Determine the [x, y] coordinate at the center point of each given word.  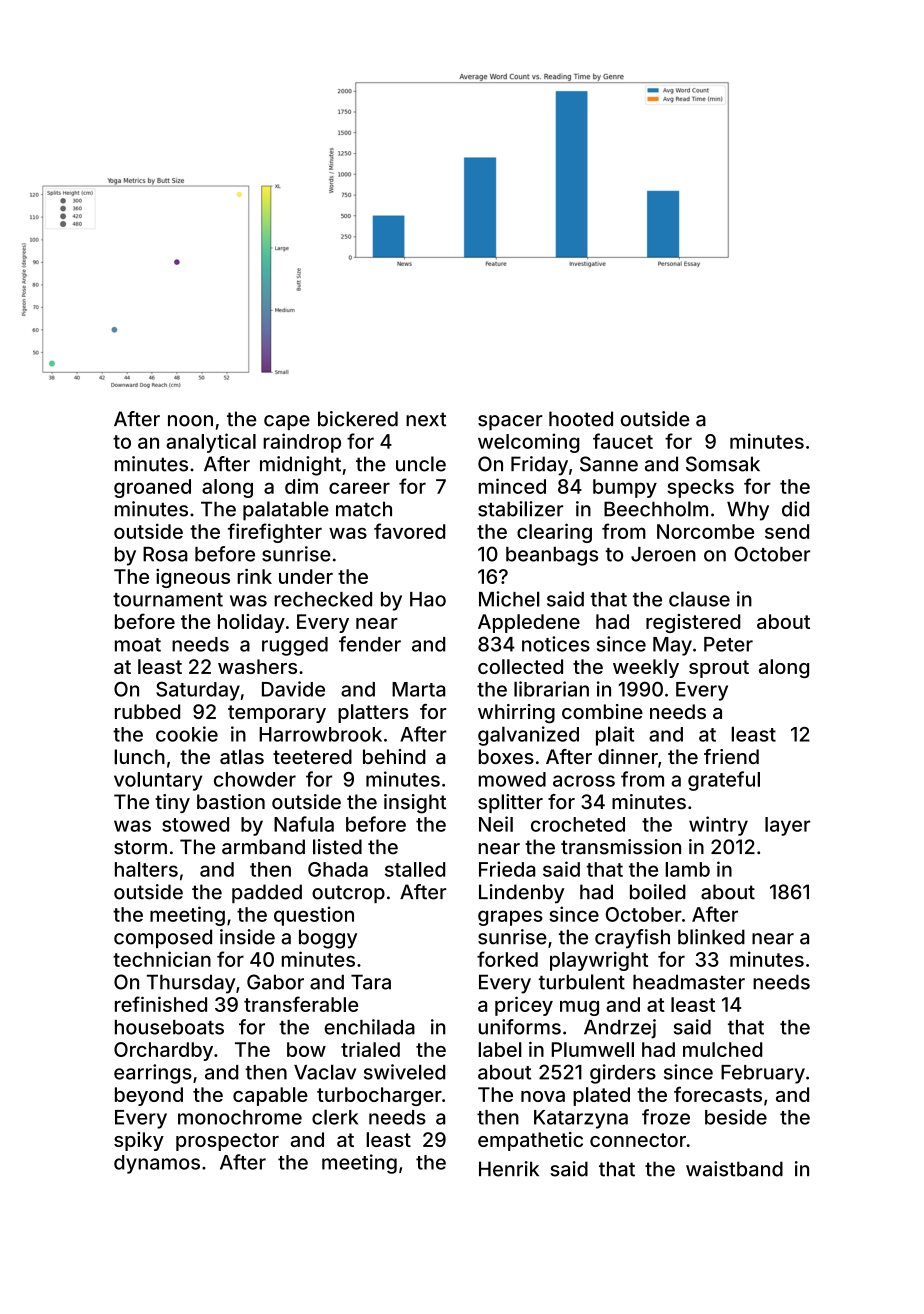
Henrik [509, 1169]
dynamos [157, 1164]
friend [731, 756]
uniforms [520, 1027]
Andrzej [620, 1029]
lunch [139, 757]
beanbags [552, 556]
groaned [152, 488]
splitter [510, 803]
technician [162, 959]
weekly [646, 668]
